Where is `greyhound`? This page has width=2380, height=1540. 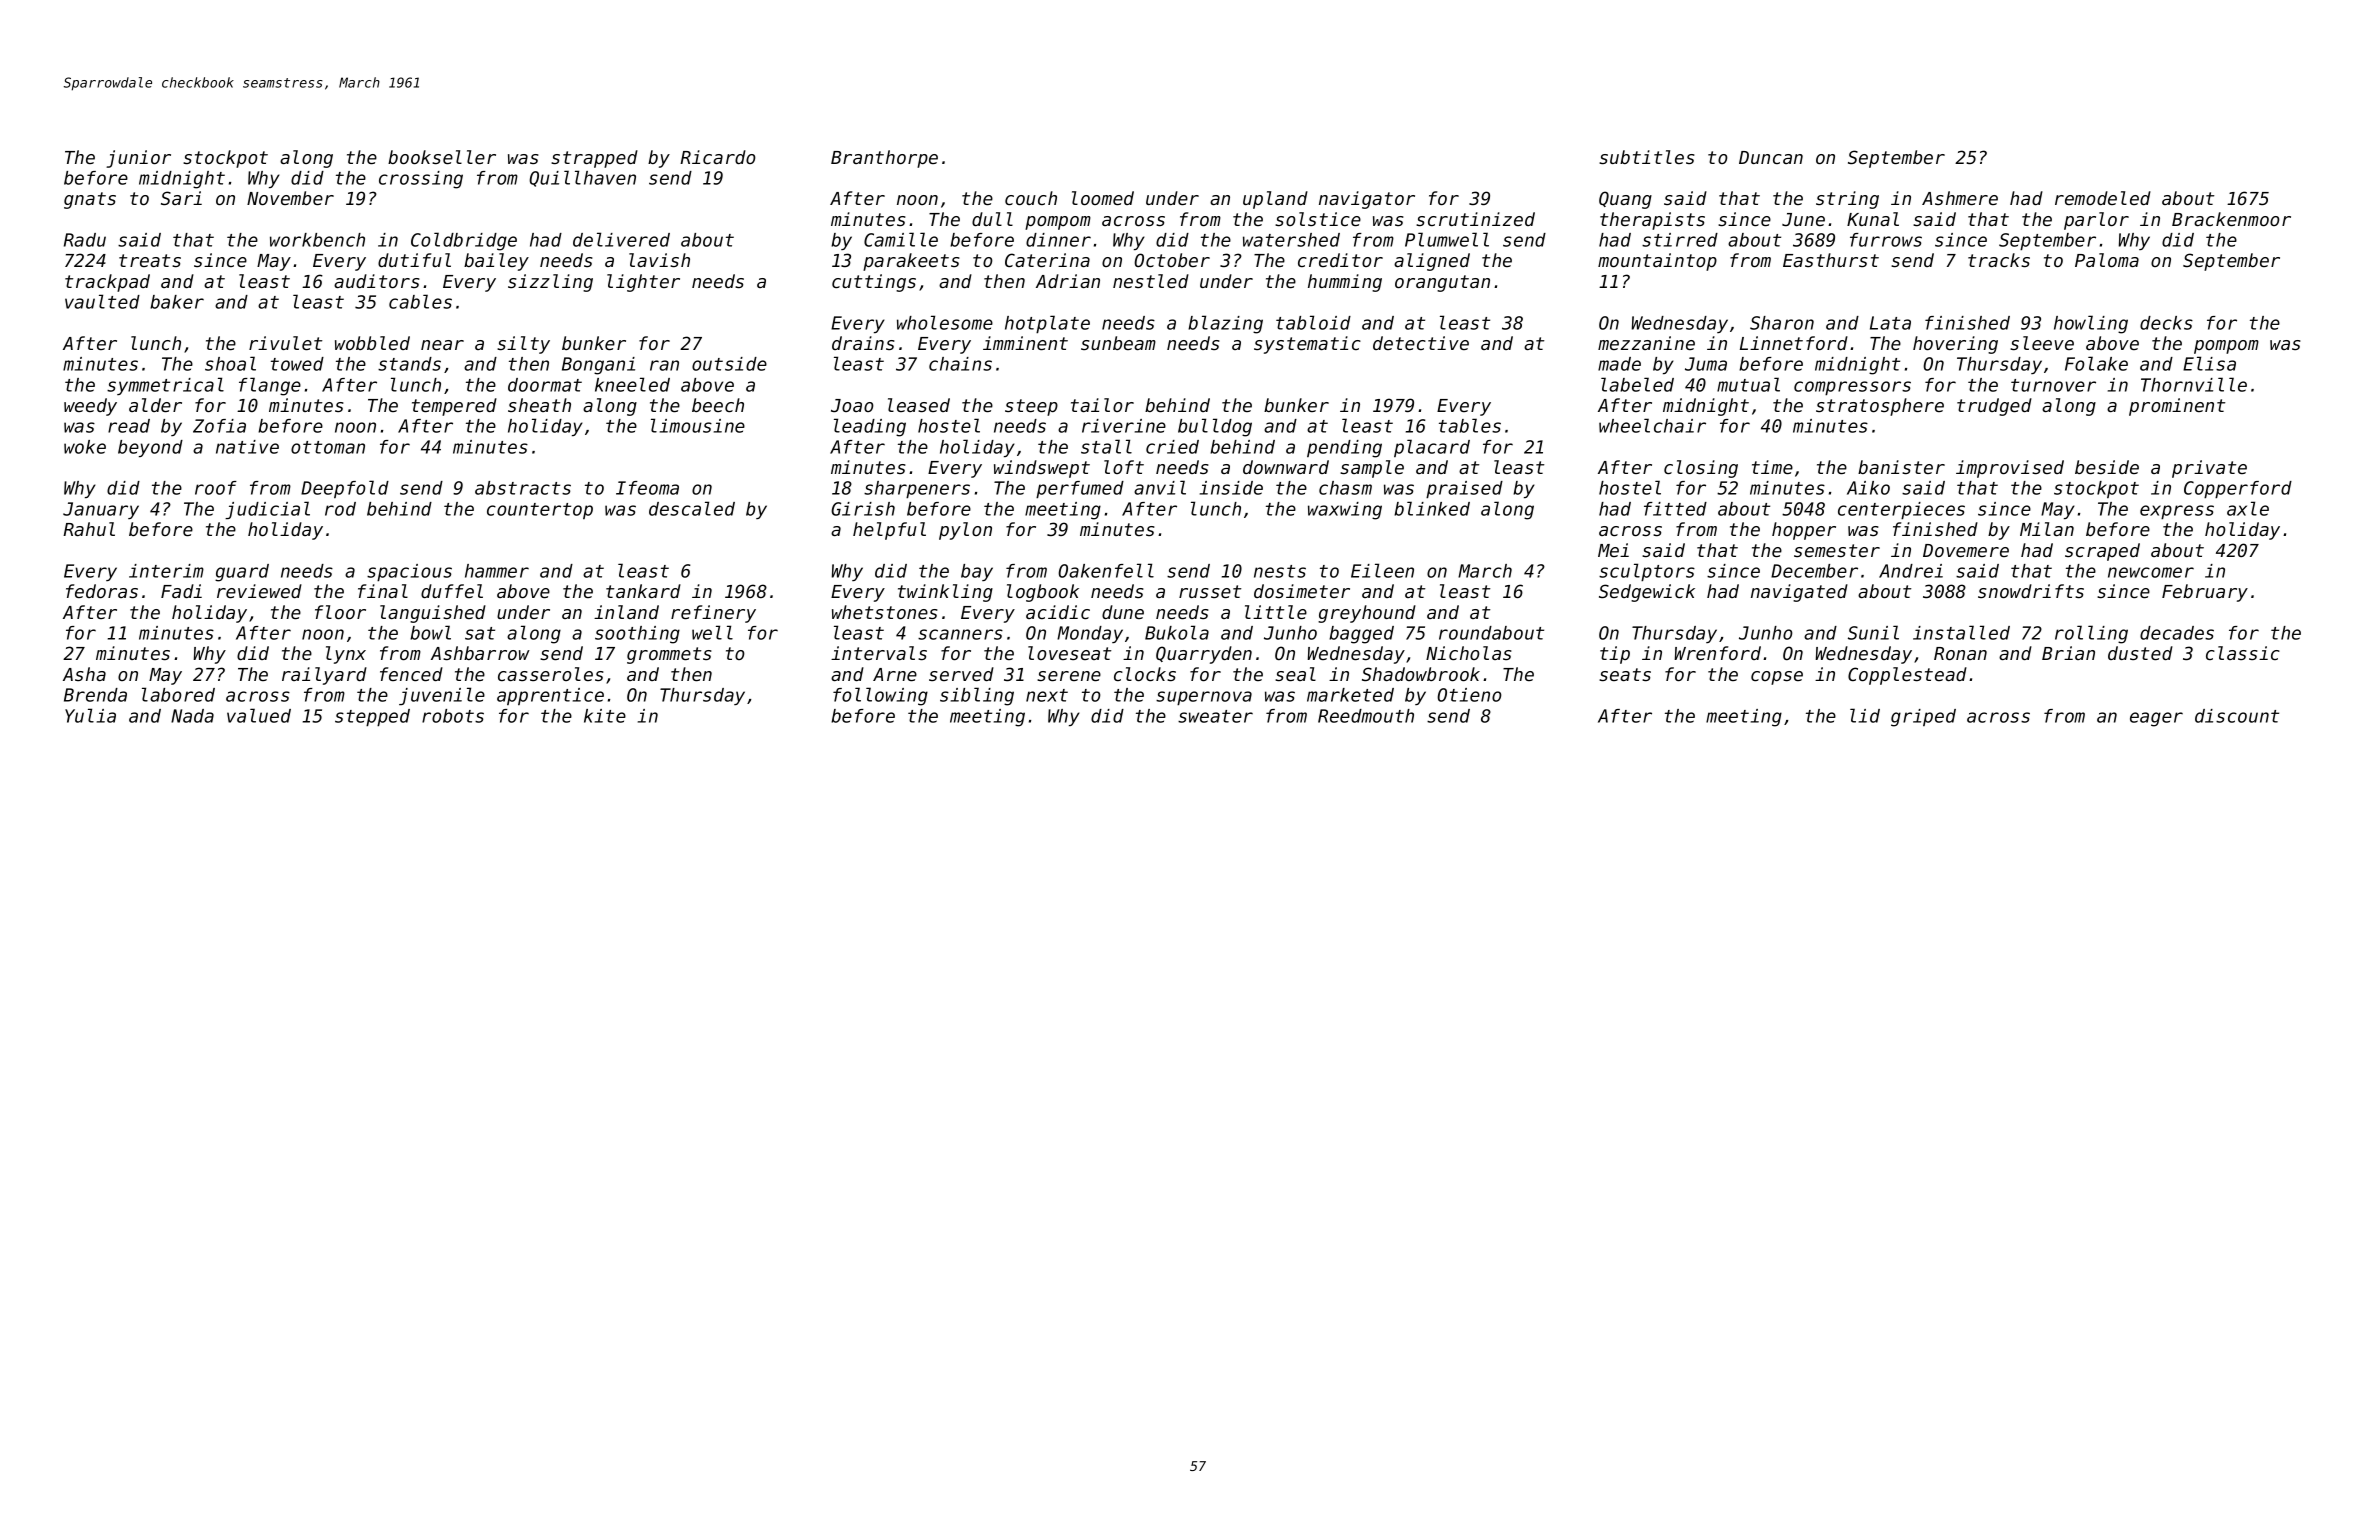
greyhound is located at coordinates (1367, 614).
